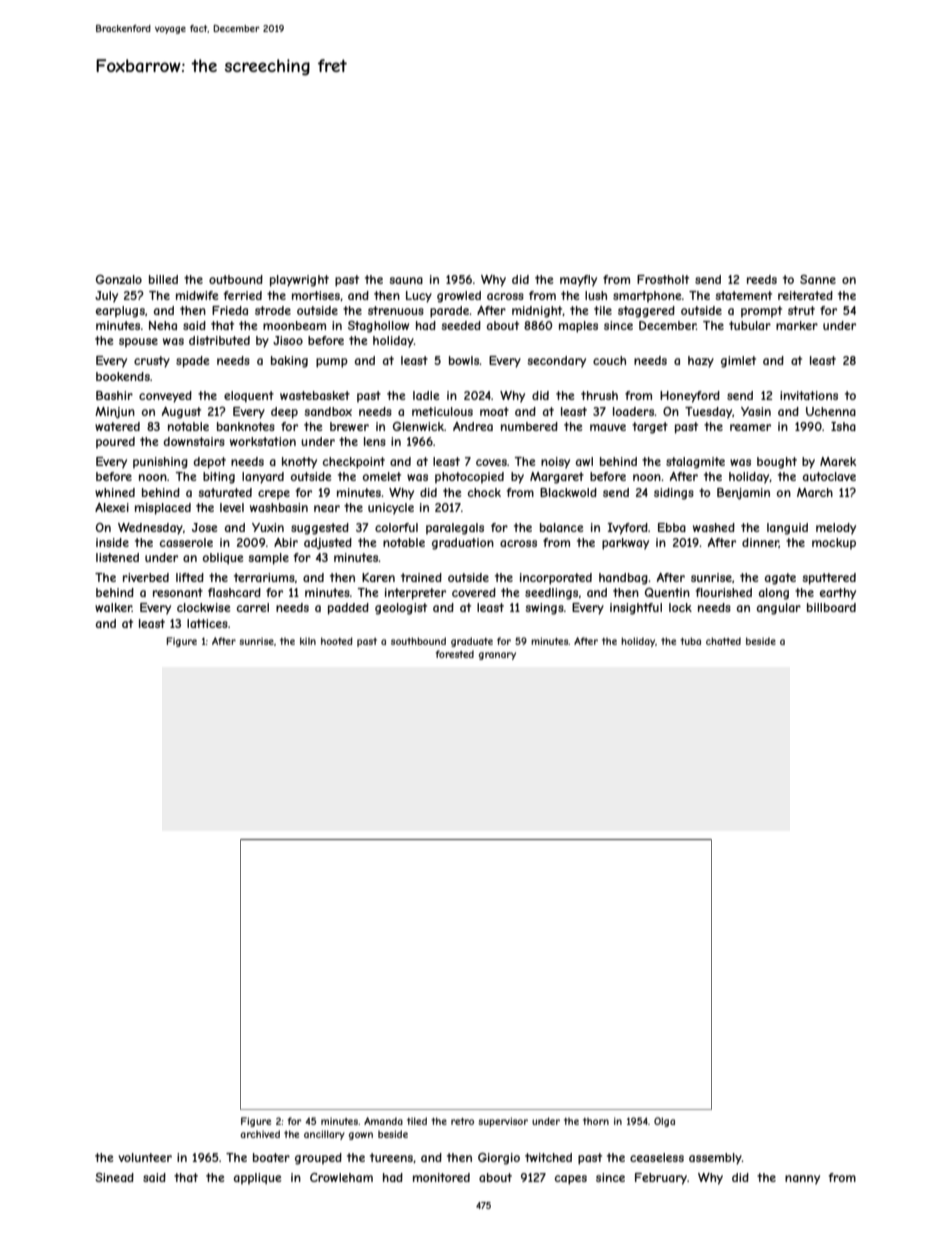  What do you see at coordinates (120, 312) in the screenshot?
I see `earplugs` at bounding box center [120, 312].
